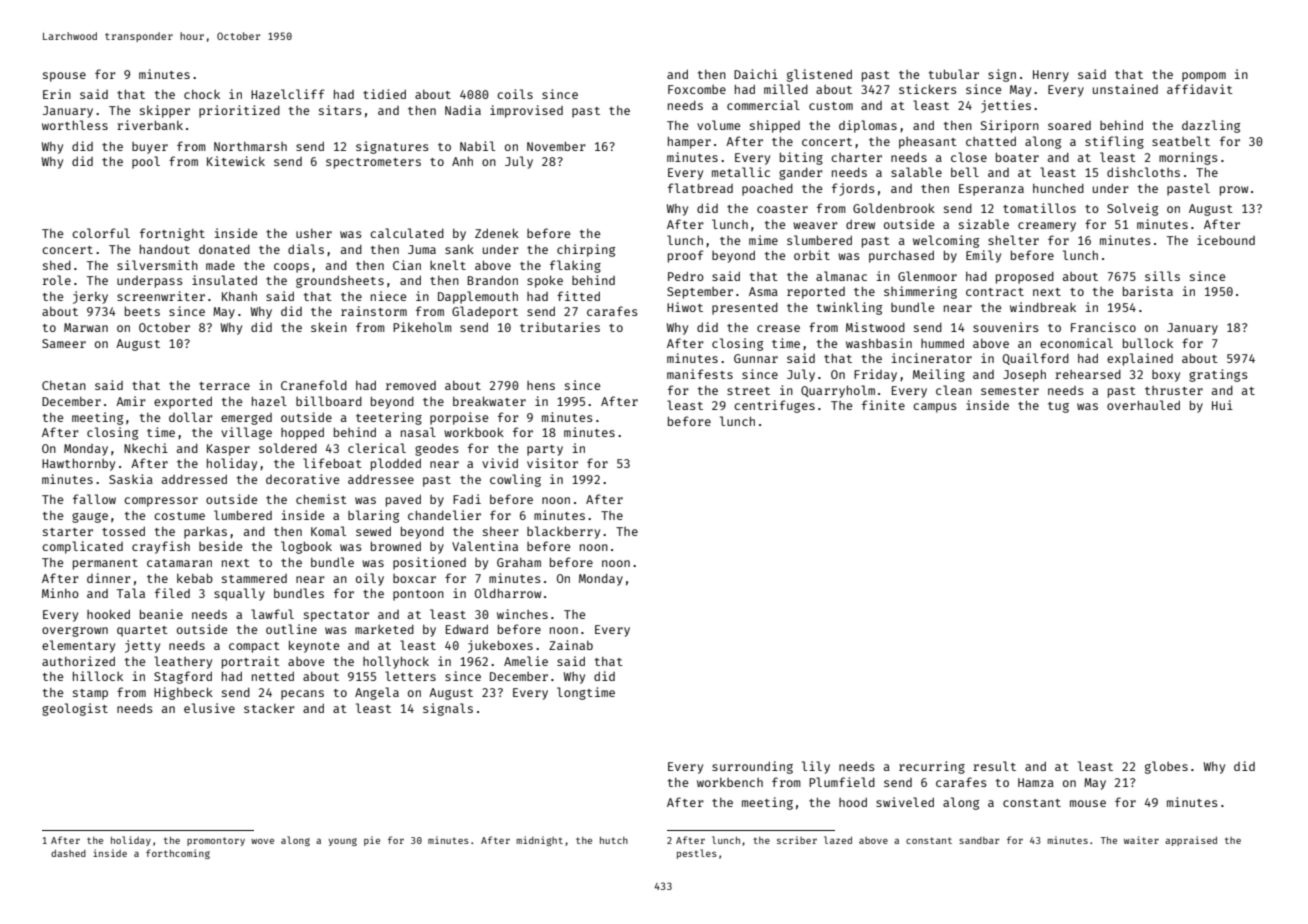 The width and height of the document is (1308, 924). What do you see at coordinates (178, 854) in the document?
I see `forthcoming` at bounding box center [178, 854].
